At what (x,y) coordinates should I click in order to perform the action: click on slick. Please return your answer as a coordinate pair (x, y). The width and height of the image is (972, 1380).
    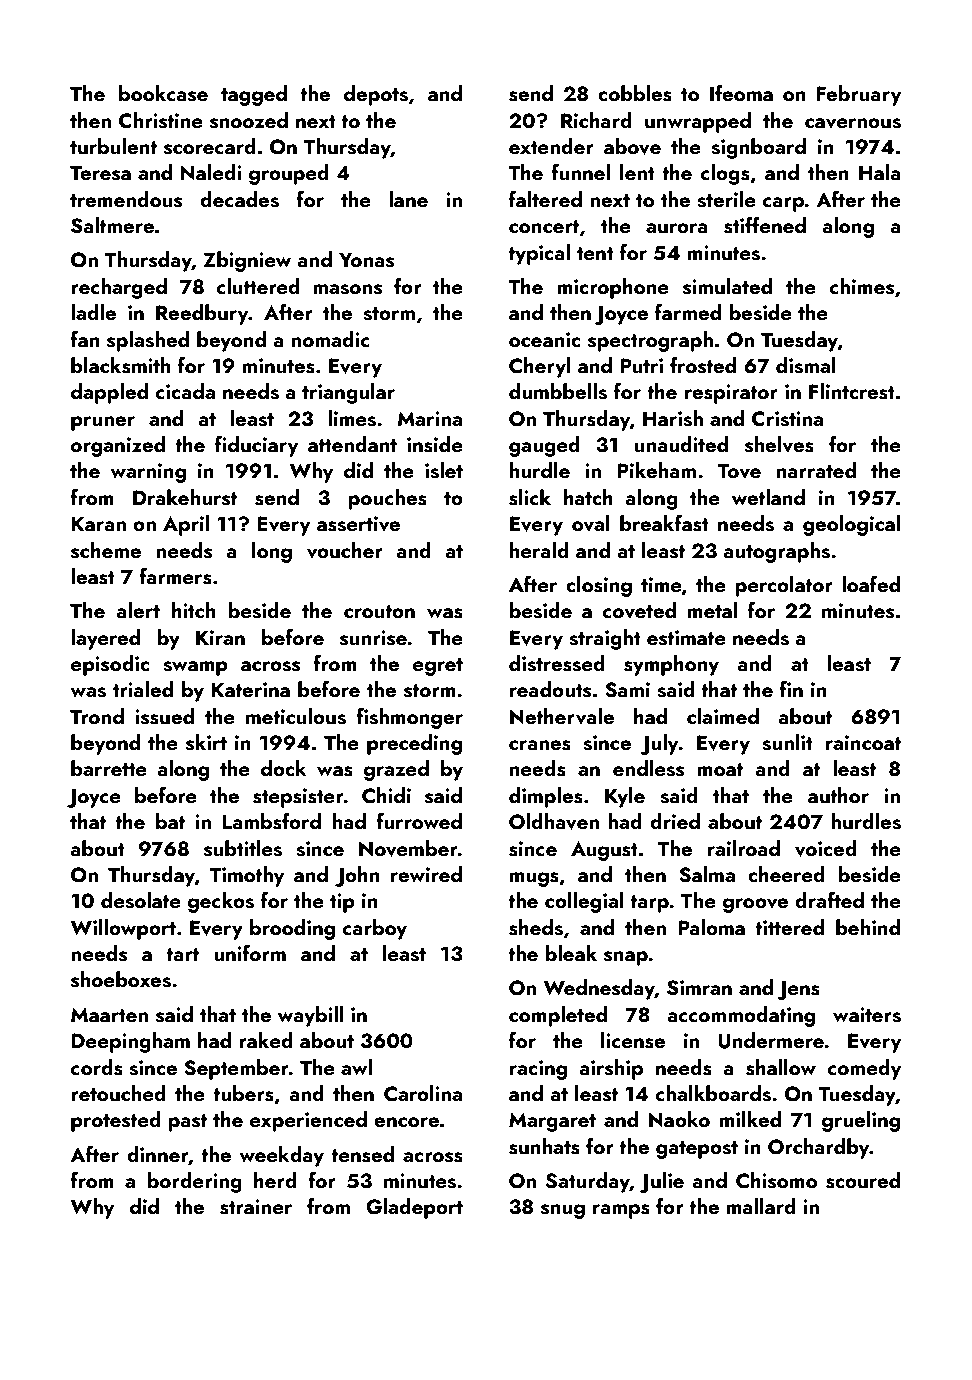
    Looking at the image, I should click on (530, 497).
